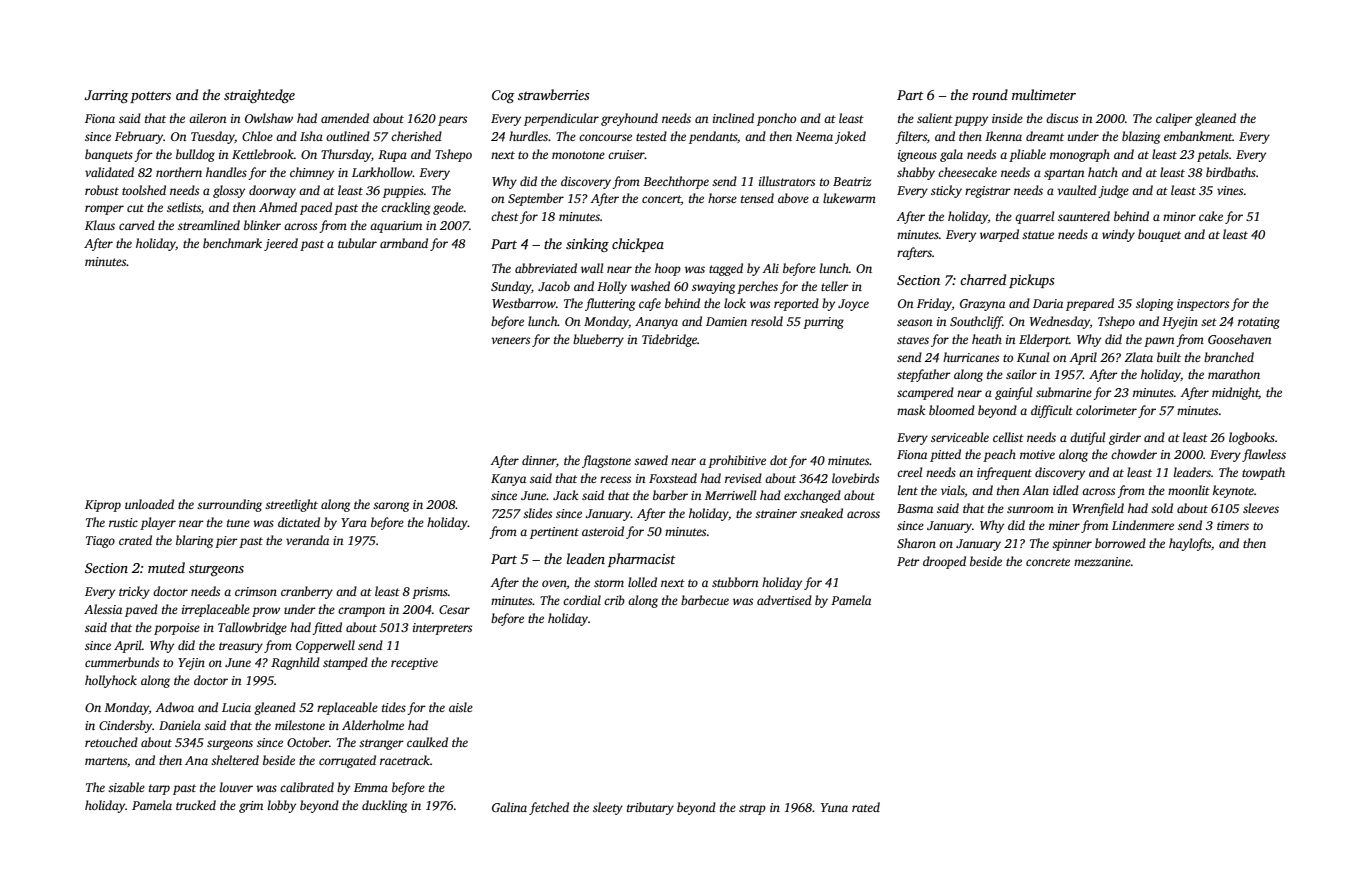  I want to click on veneers, so click(510, 340).
